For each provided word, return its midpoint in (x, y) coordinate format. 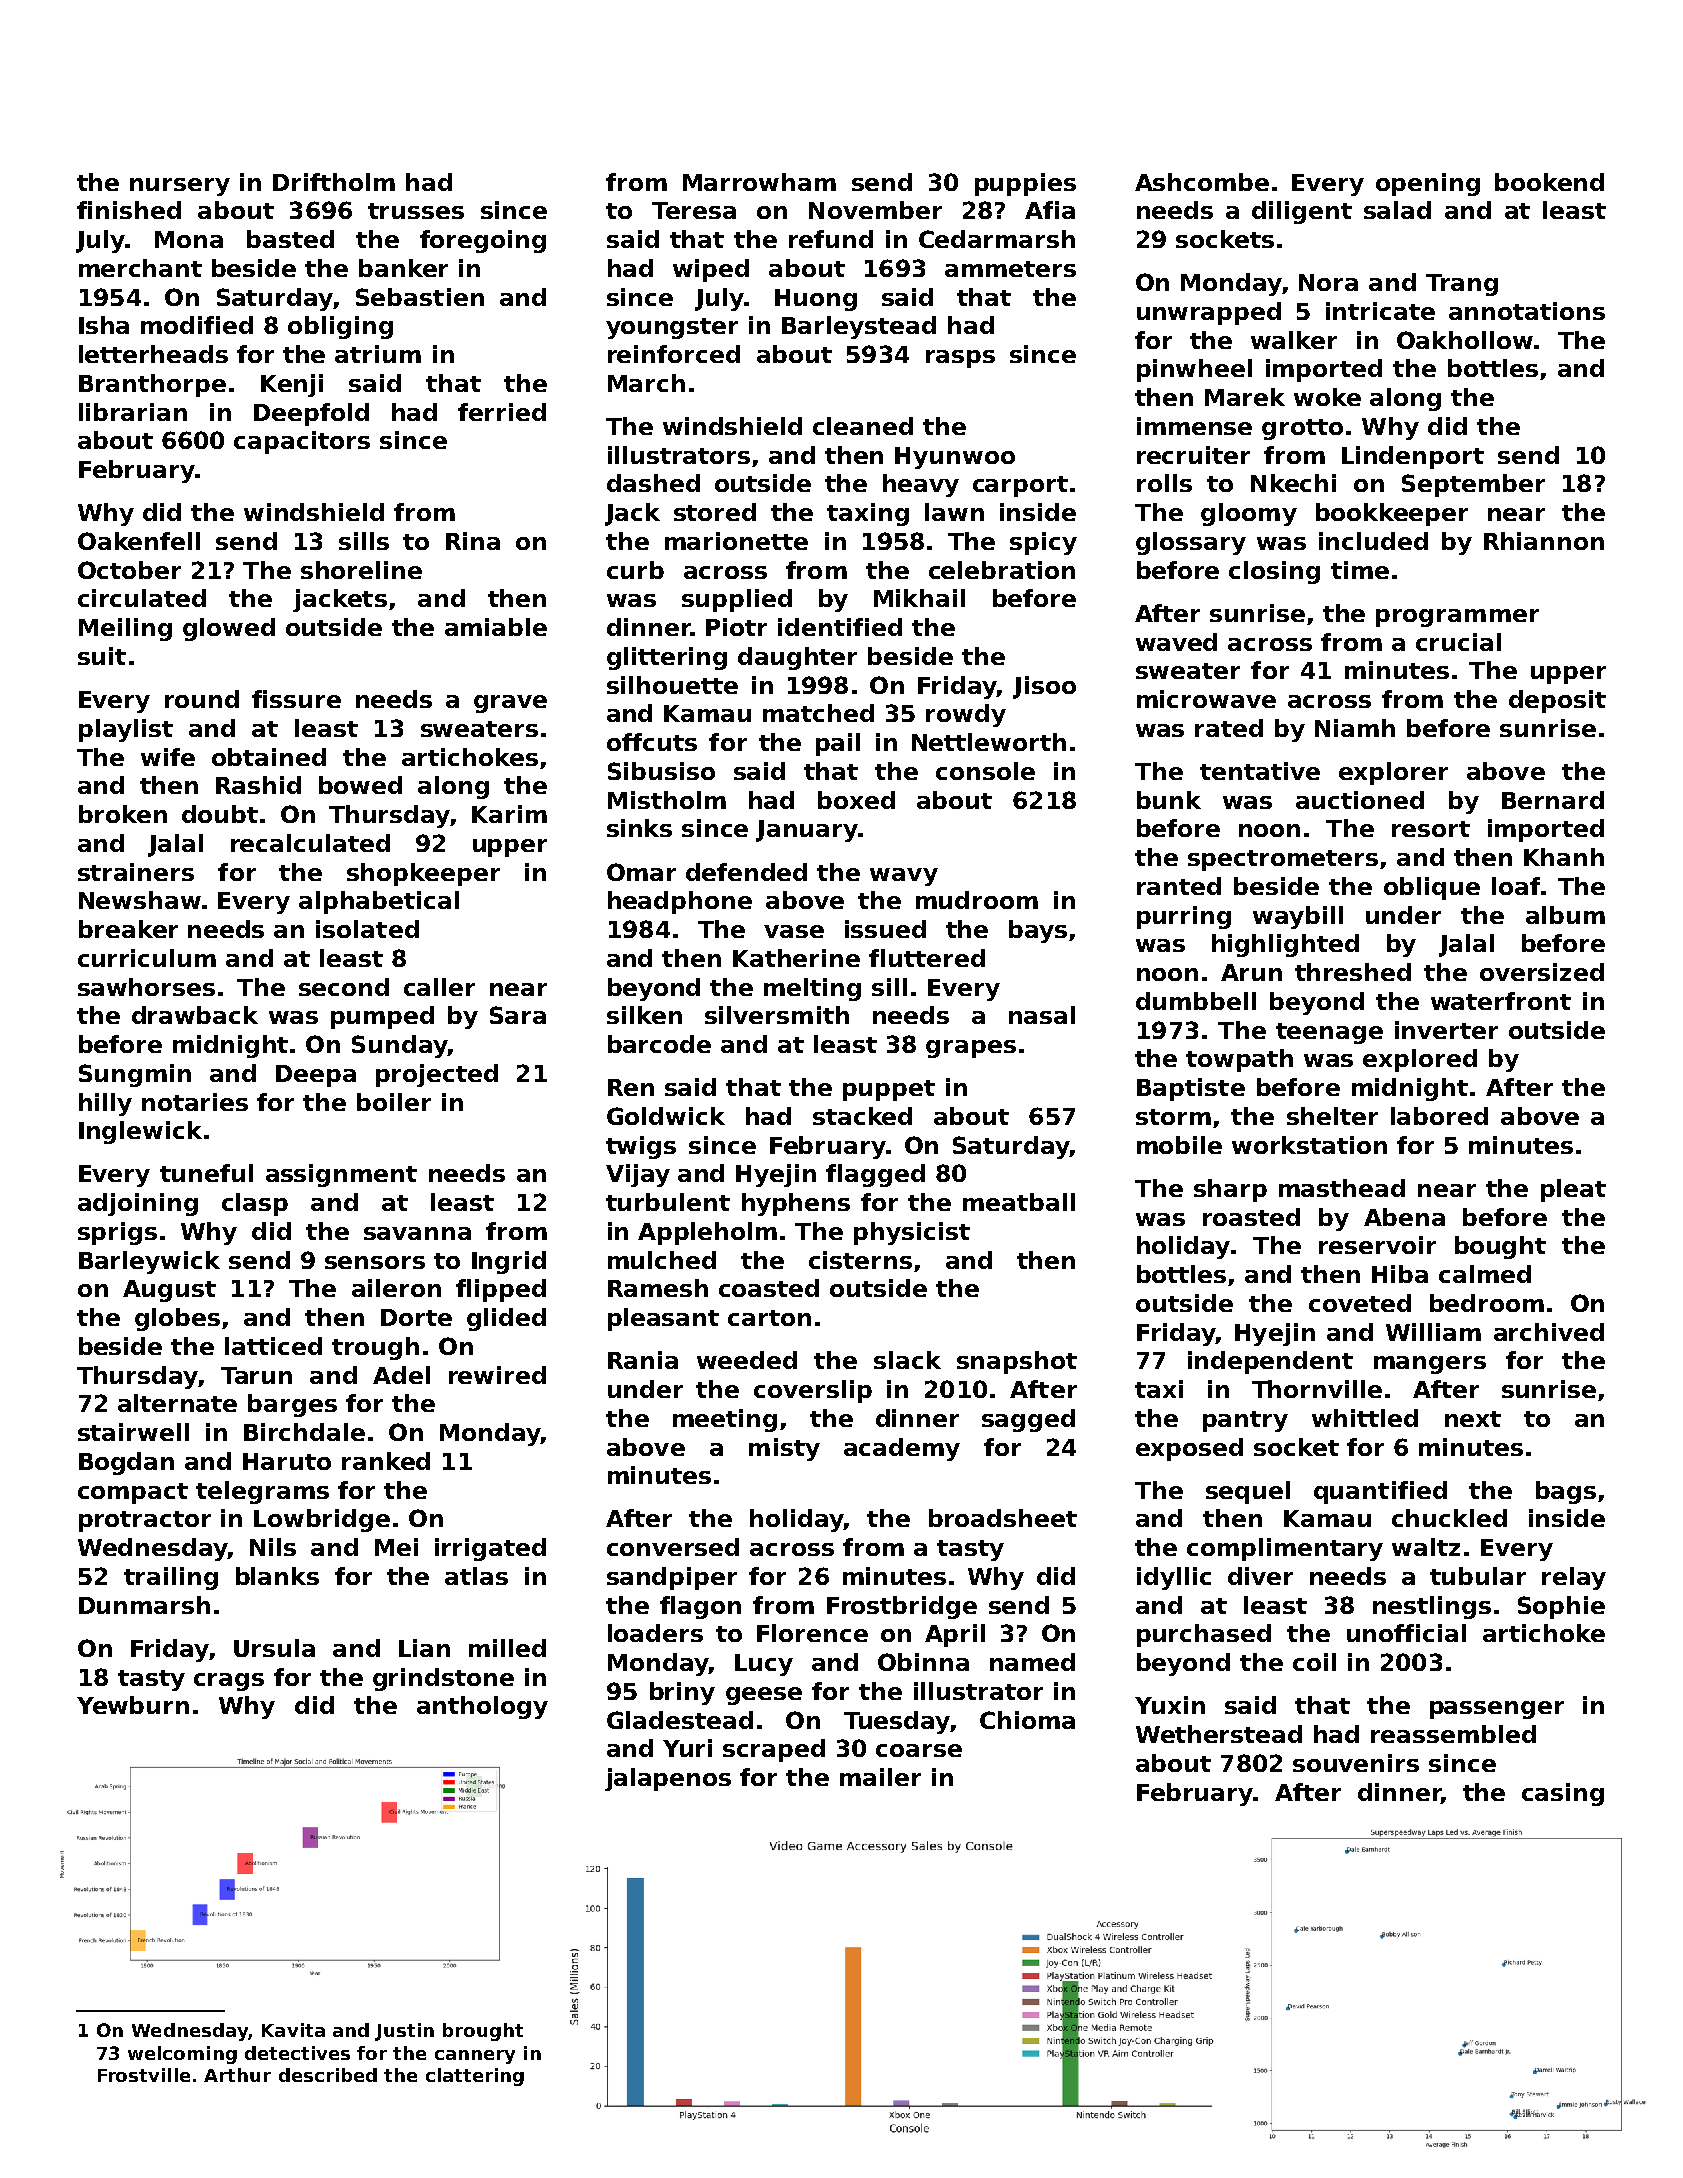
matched (818, 713)
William (1433, 1332)
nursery (180, 187)
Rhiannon (1544, 541)
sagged (1028, 1420)
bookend (1549, 182)
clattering (475, 2077)
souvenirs (1356, 1763)
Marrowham (759, 182)
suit (102, 656)
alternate (177, 1403)
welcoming (182, 2055)
